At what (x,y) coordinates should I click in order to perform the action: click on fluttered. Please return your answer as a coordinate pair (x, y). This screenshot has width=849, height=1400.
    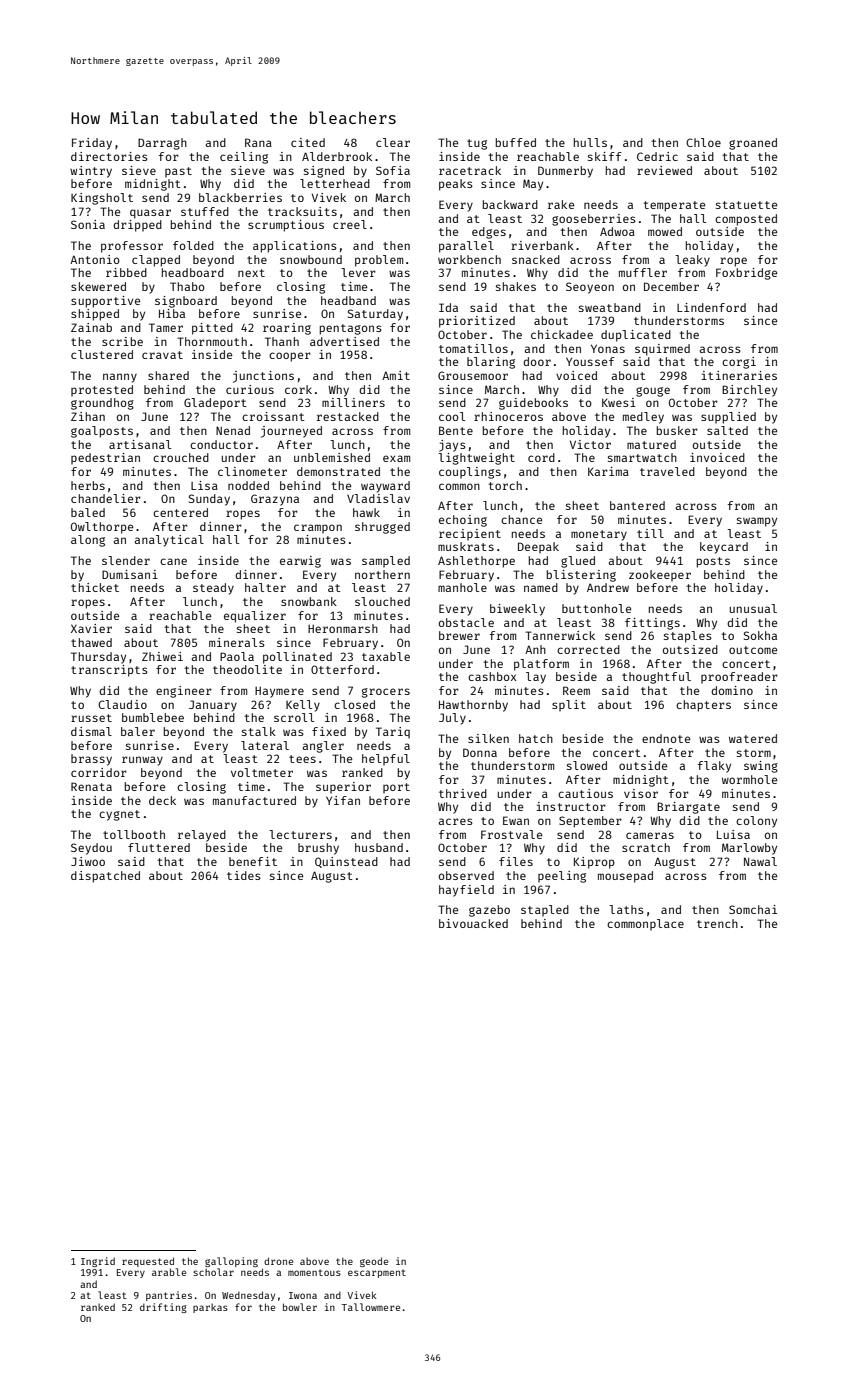
    Looking at the image, I should click on (159, 847).
